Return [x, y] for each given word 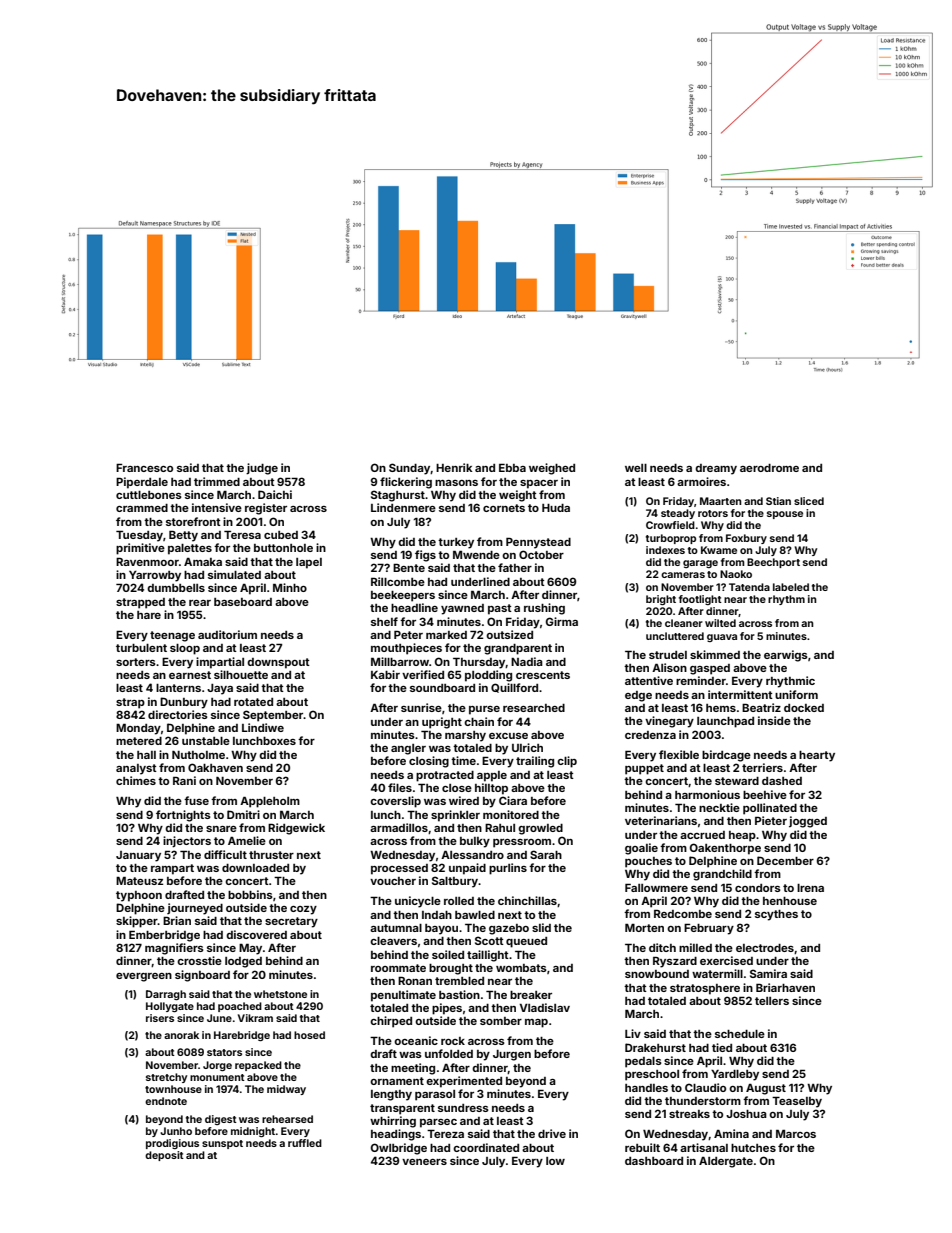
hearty [817, 756]
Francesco [144, 467]
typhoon [139, 896]
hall [146, 755]
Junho [176, 1131]
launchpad [725, 722]
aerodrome [769, 468]
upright [442, 723]
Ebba [512, 467]
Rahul [500, 827]
